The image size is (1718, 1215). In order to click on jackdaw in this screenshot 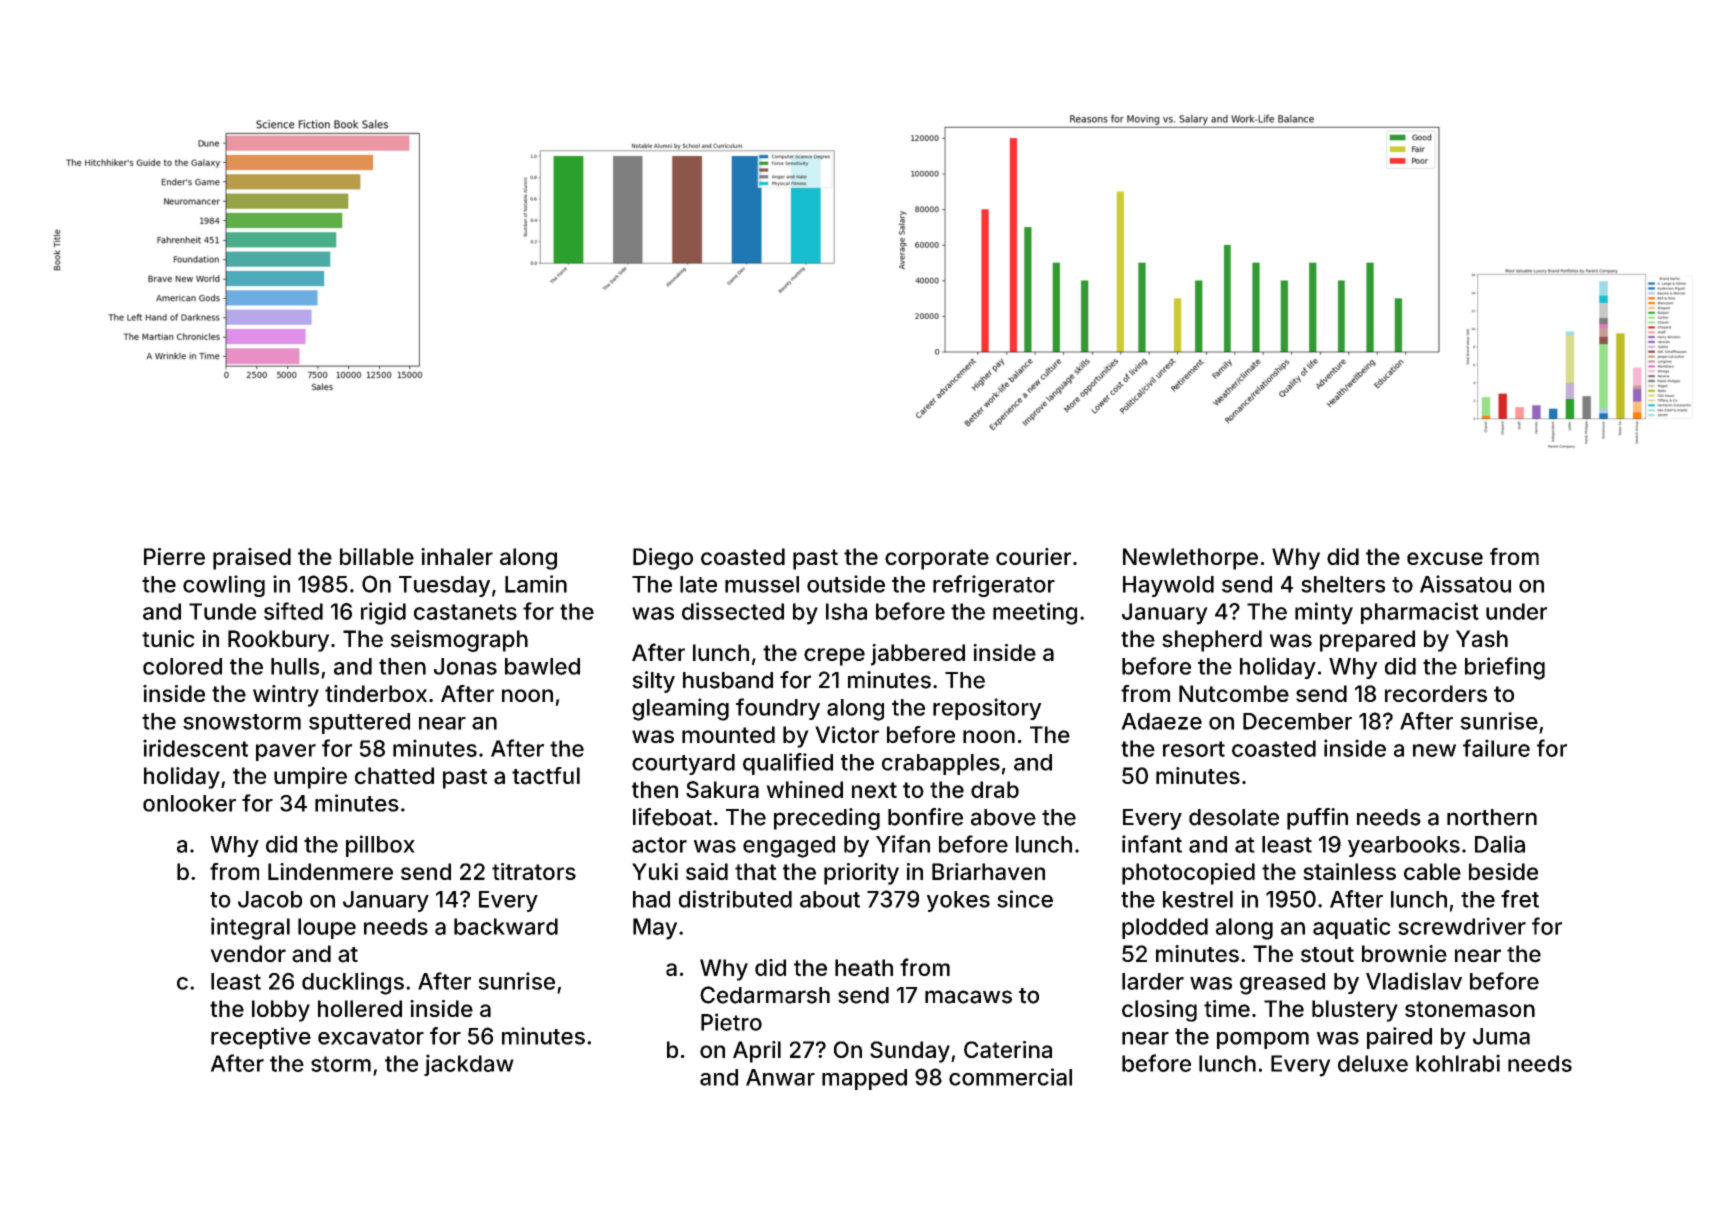, I will do `click(469, 1065)`.
